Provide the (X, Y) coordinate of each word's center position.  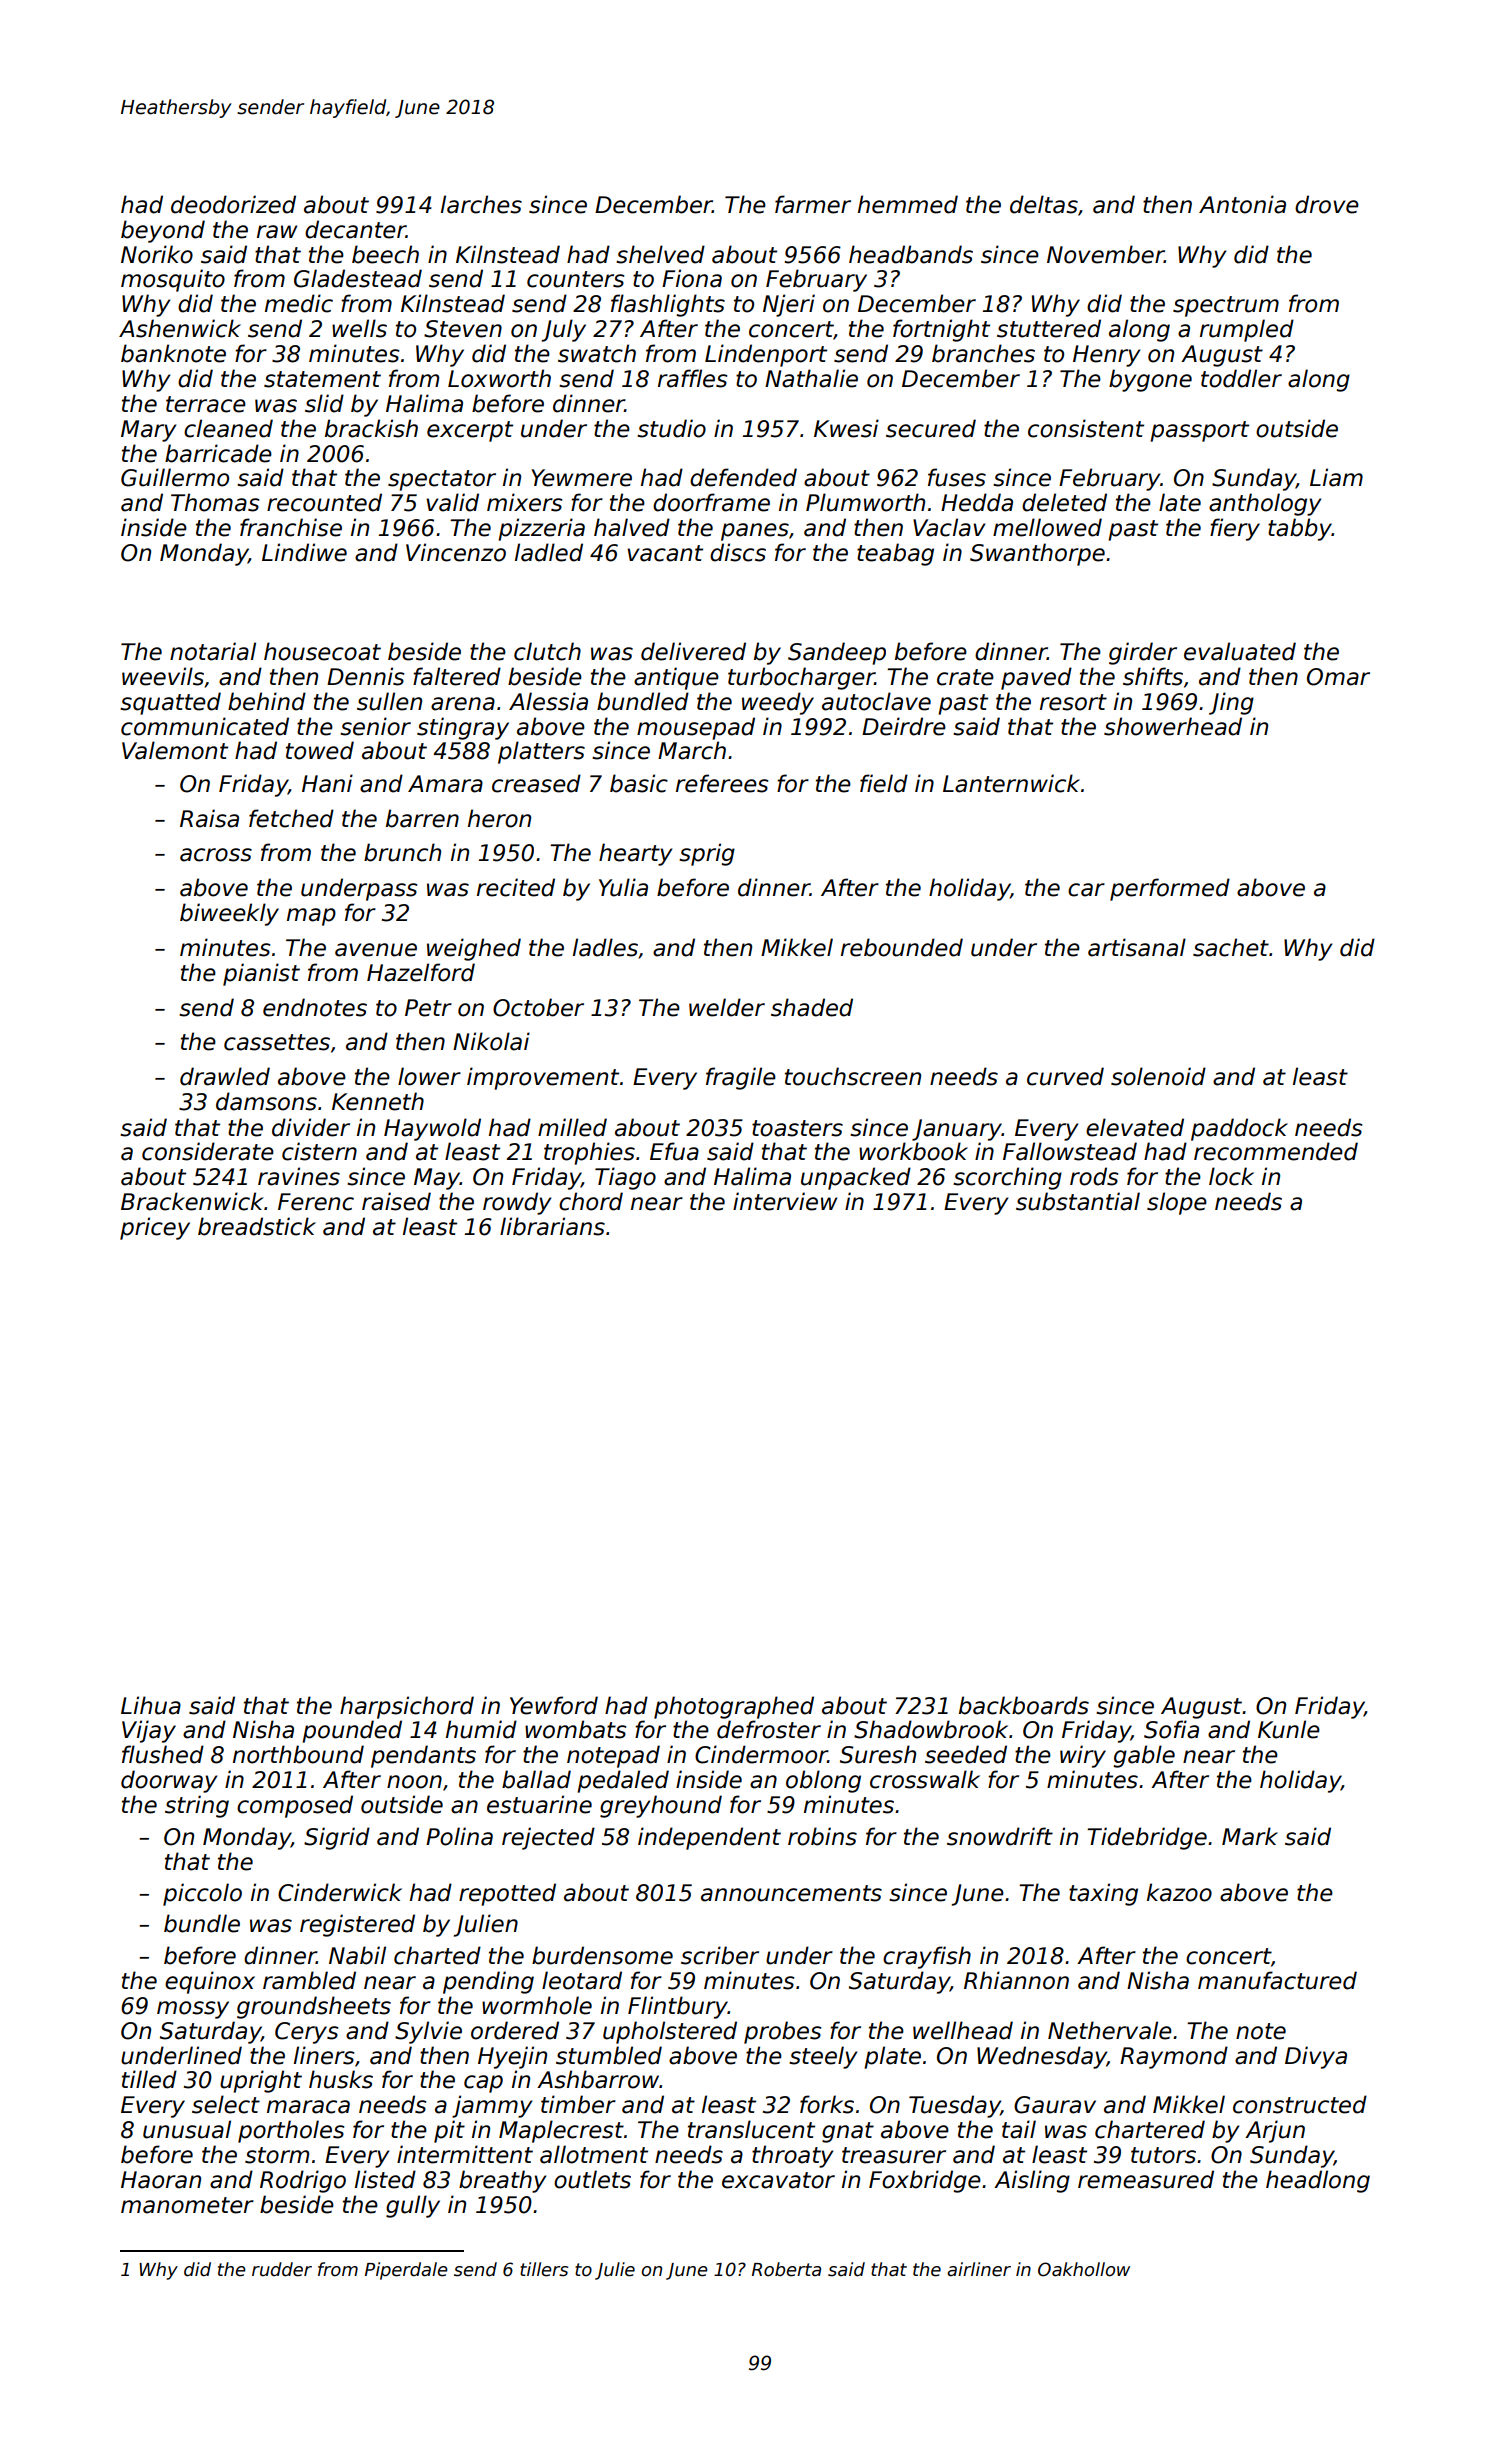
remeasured (1146, 2179)
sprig (707, 854)
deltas (1044, 204)
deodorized (233, 204)
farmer (813, 204)
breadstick (257, 1226)
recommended (1276, 1151)
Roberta (786, 2269)
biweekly (229, 914)
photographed (734, 1707)
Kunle (1289, 1729)
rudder (282, 2269)
